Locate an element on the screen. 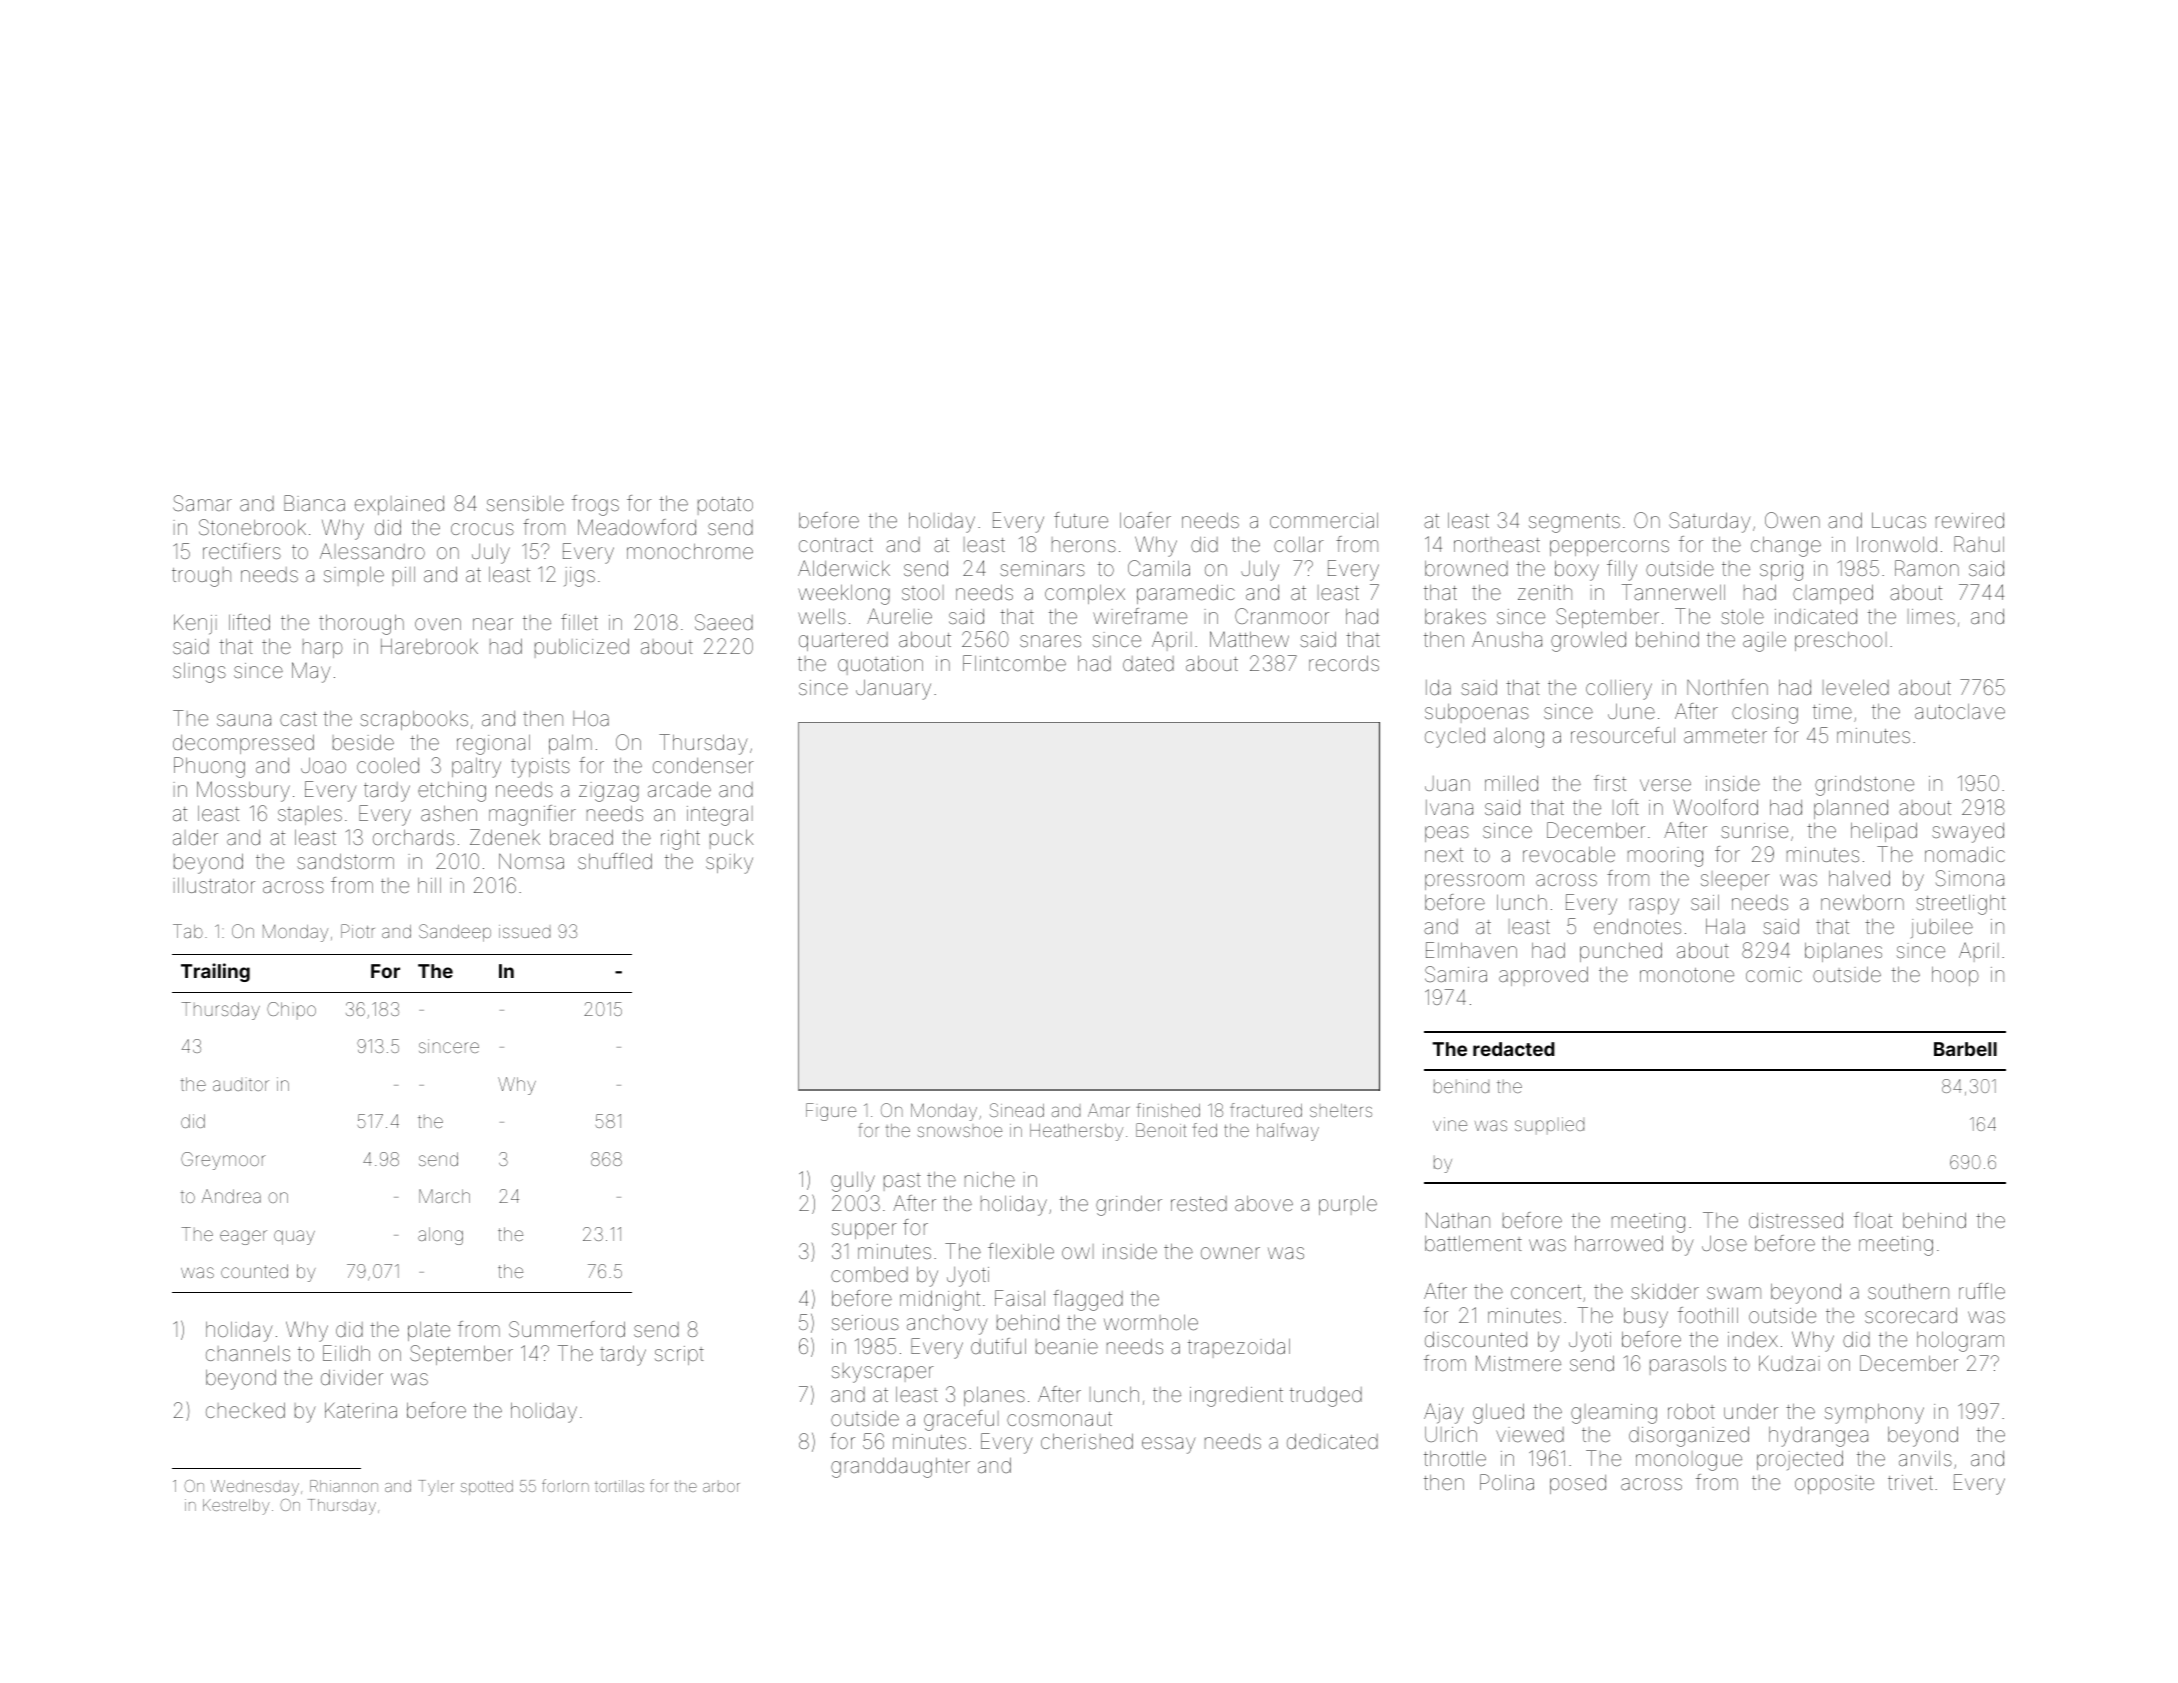 Image resolution: width=2178 pixels, height=1683 pixels. scrapbooks is located at coordinates (414, 720).
